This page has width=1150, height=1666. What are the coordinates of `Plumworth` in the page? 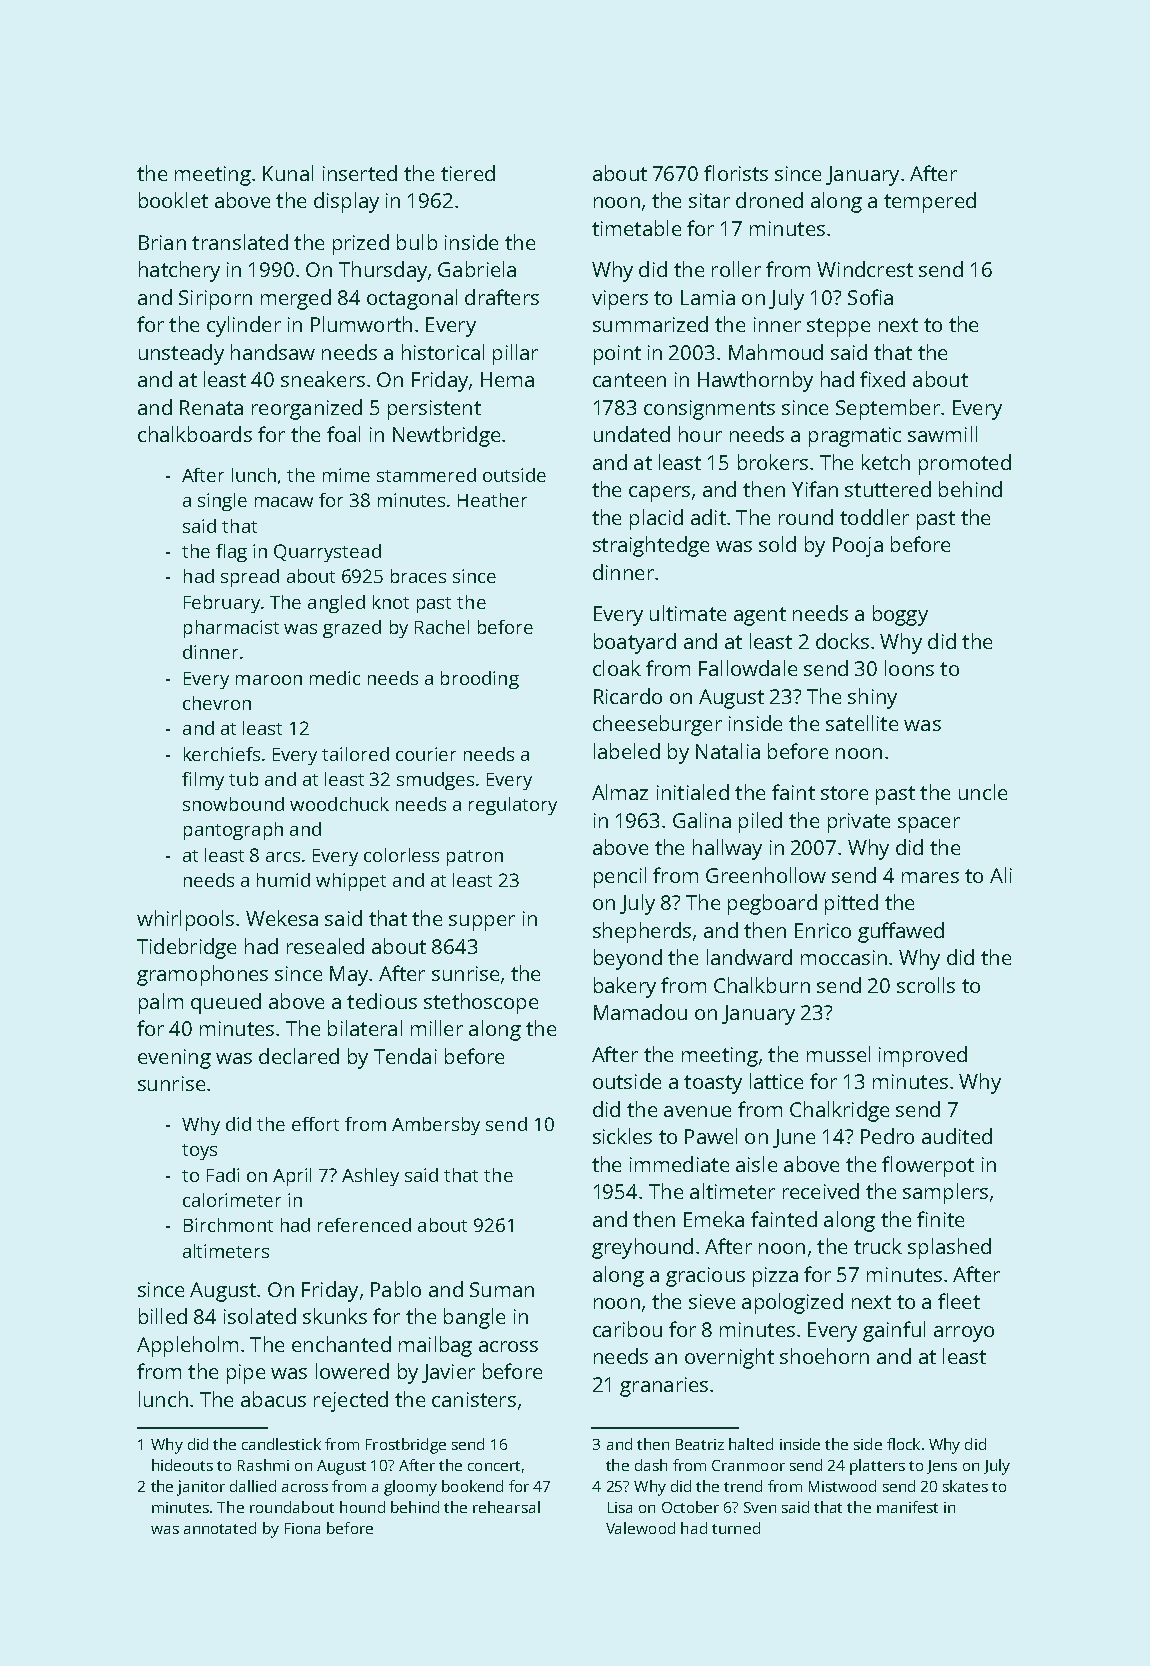 It's located at (361, 324).
